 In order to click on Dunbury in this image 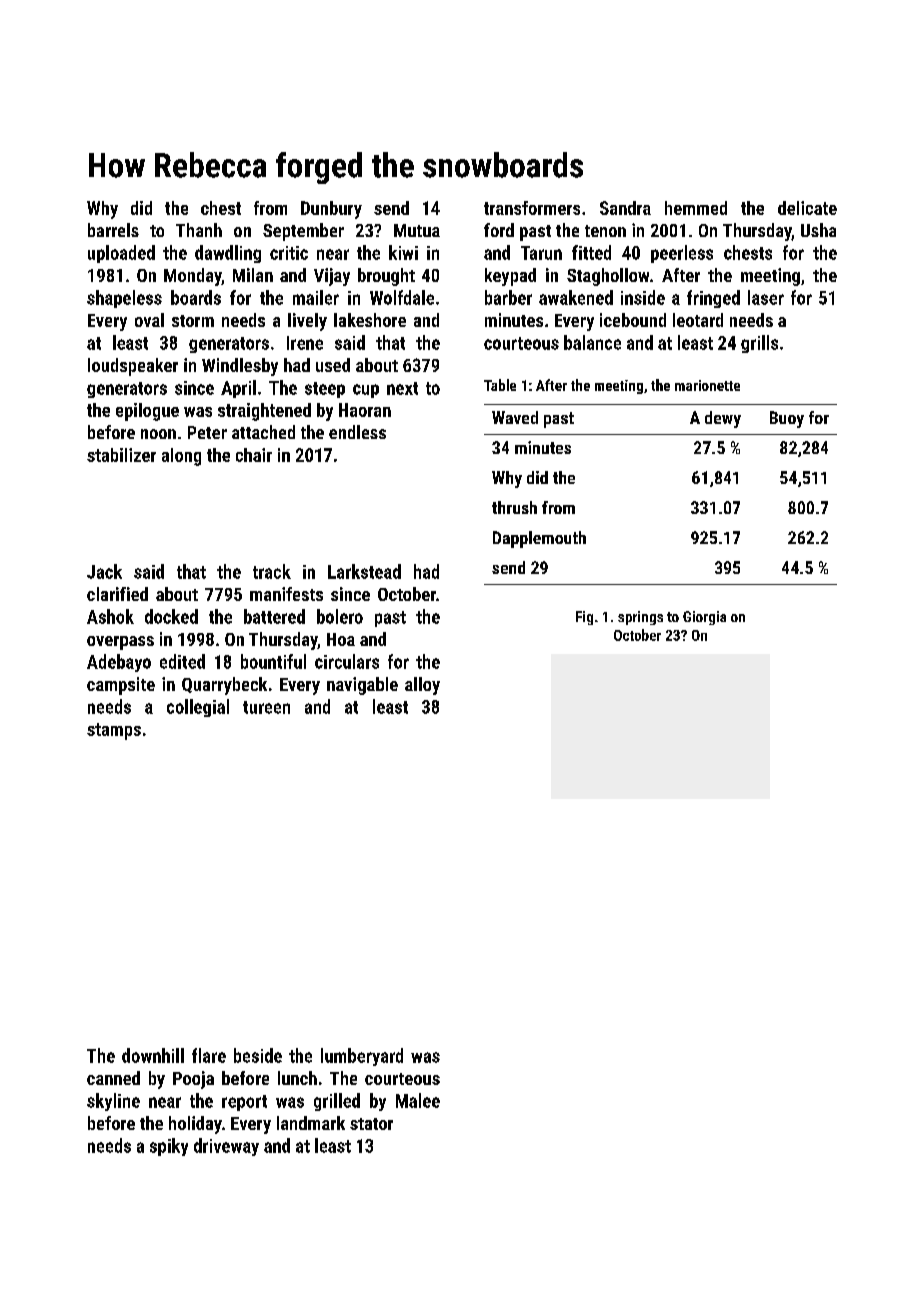, I will do `click(331, 210)`.
